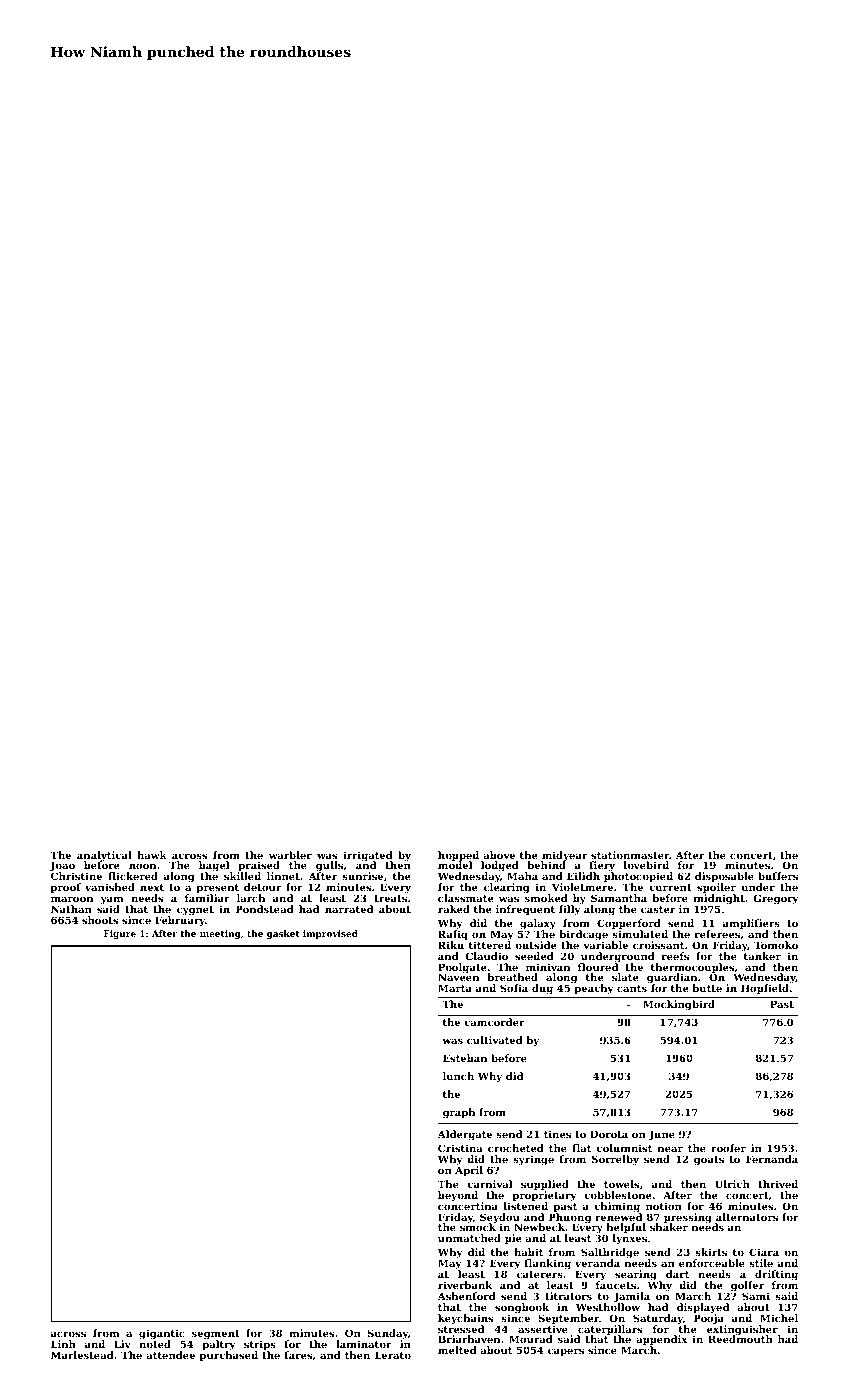  I want to click on Ciara, so click(764, 1252).
